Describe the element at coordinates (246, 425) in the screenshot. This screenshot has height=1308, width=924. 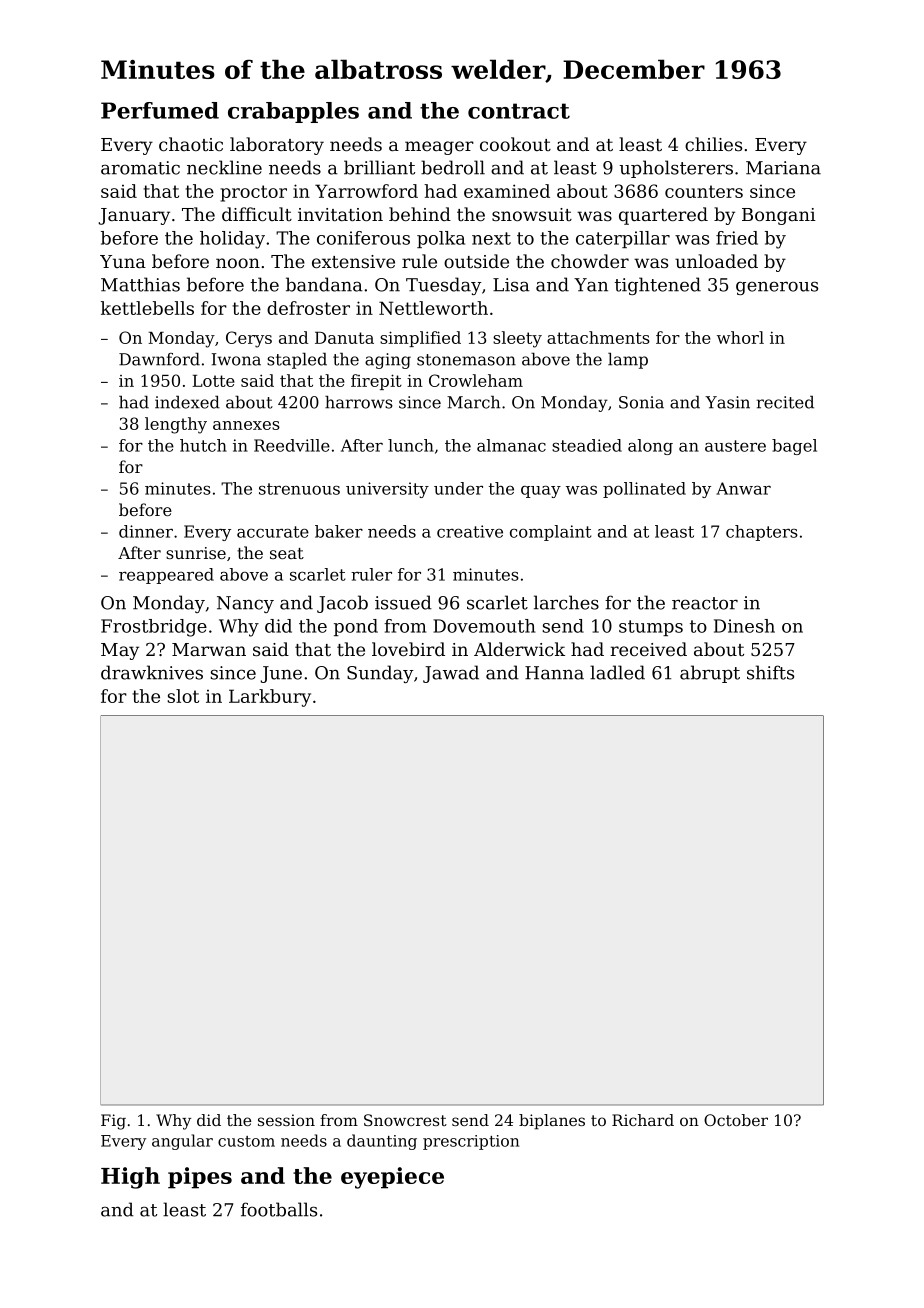
I see `annexes` at that location.
